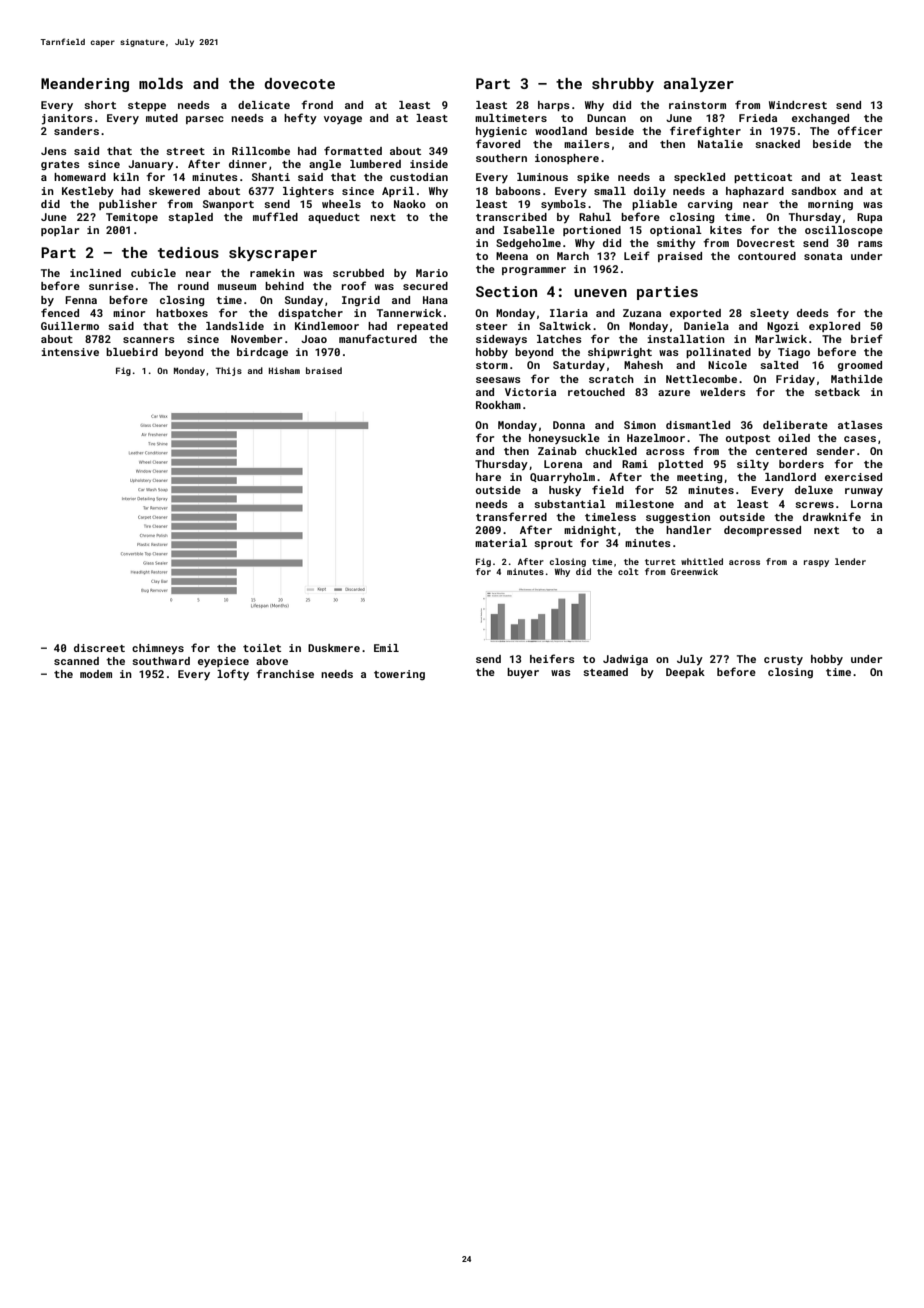 The height and width of the screenshot is (1308, 924). Describe the element at coordinates (161, 83) in the screenshot. I see `molds` at that location.
